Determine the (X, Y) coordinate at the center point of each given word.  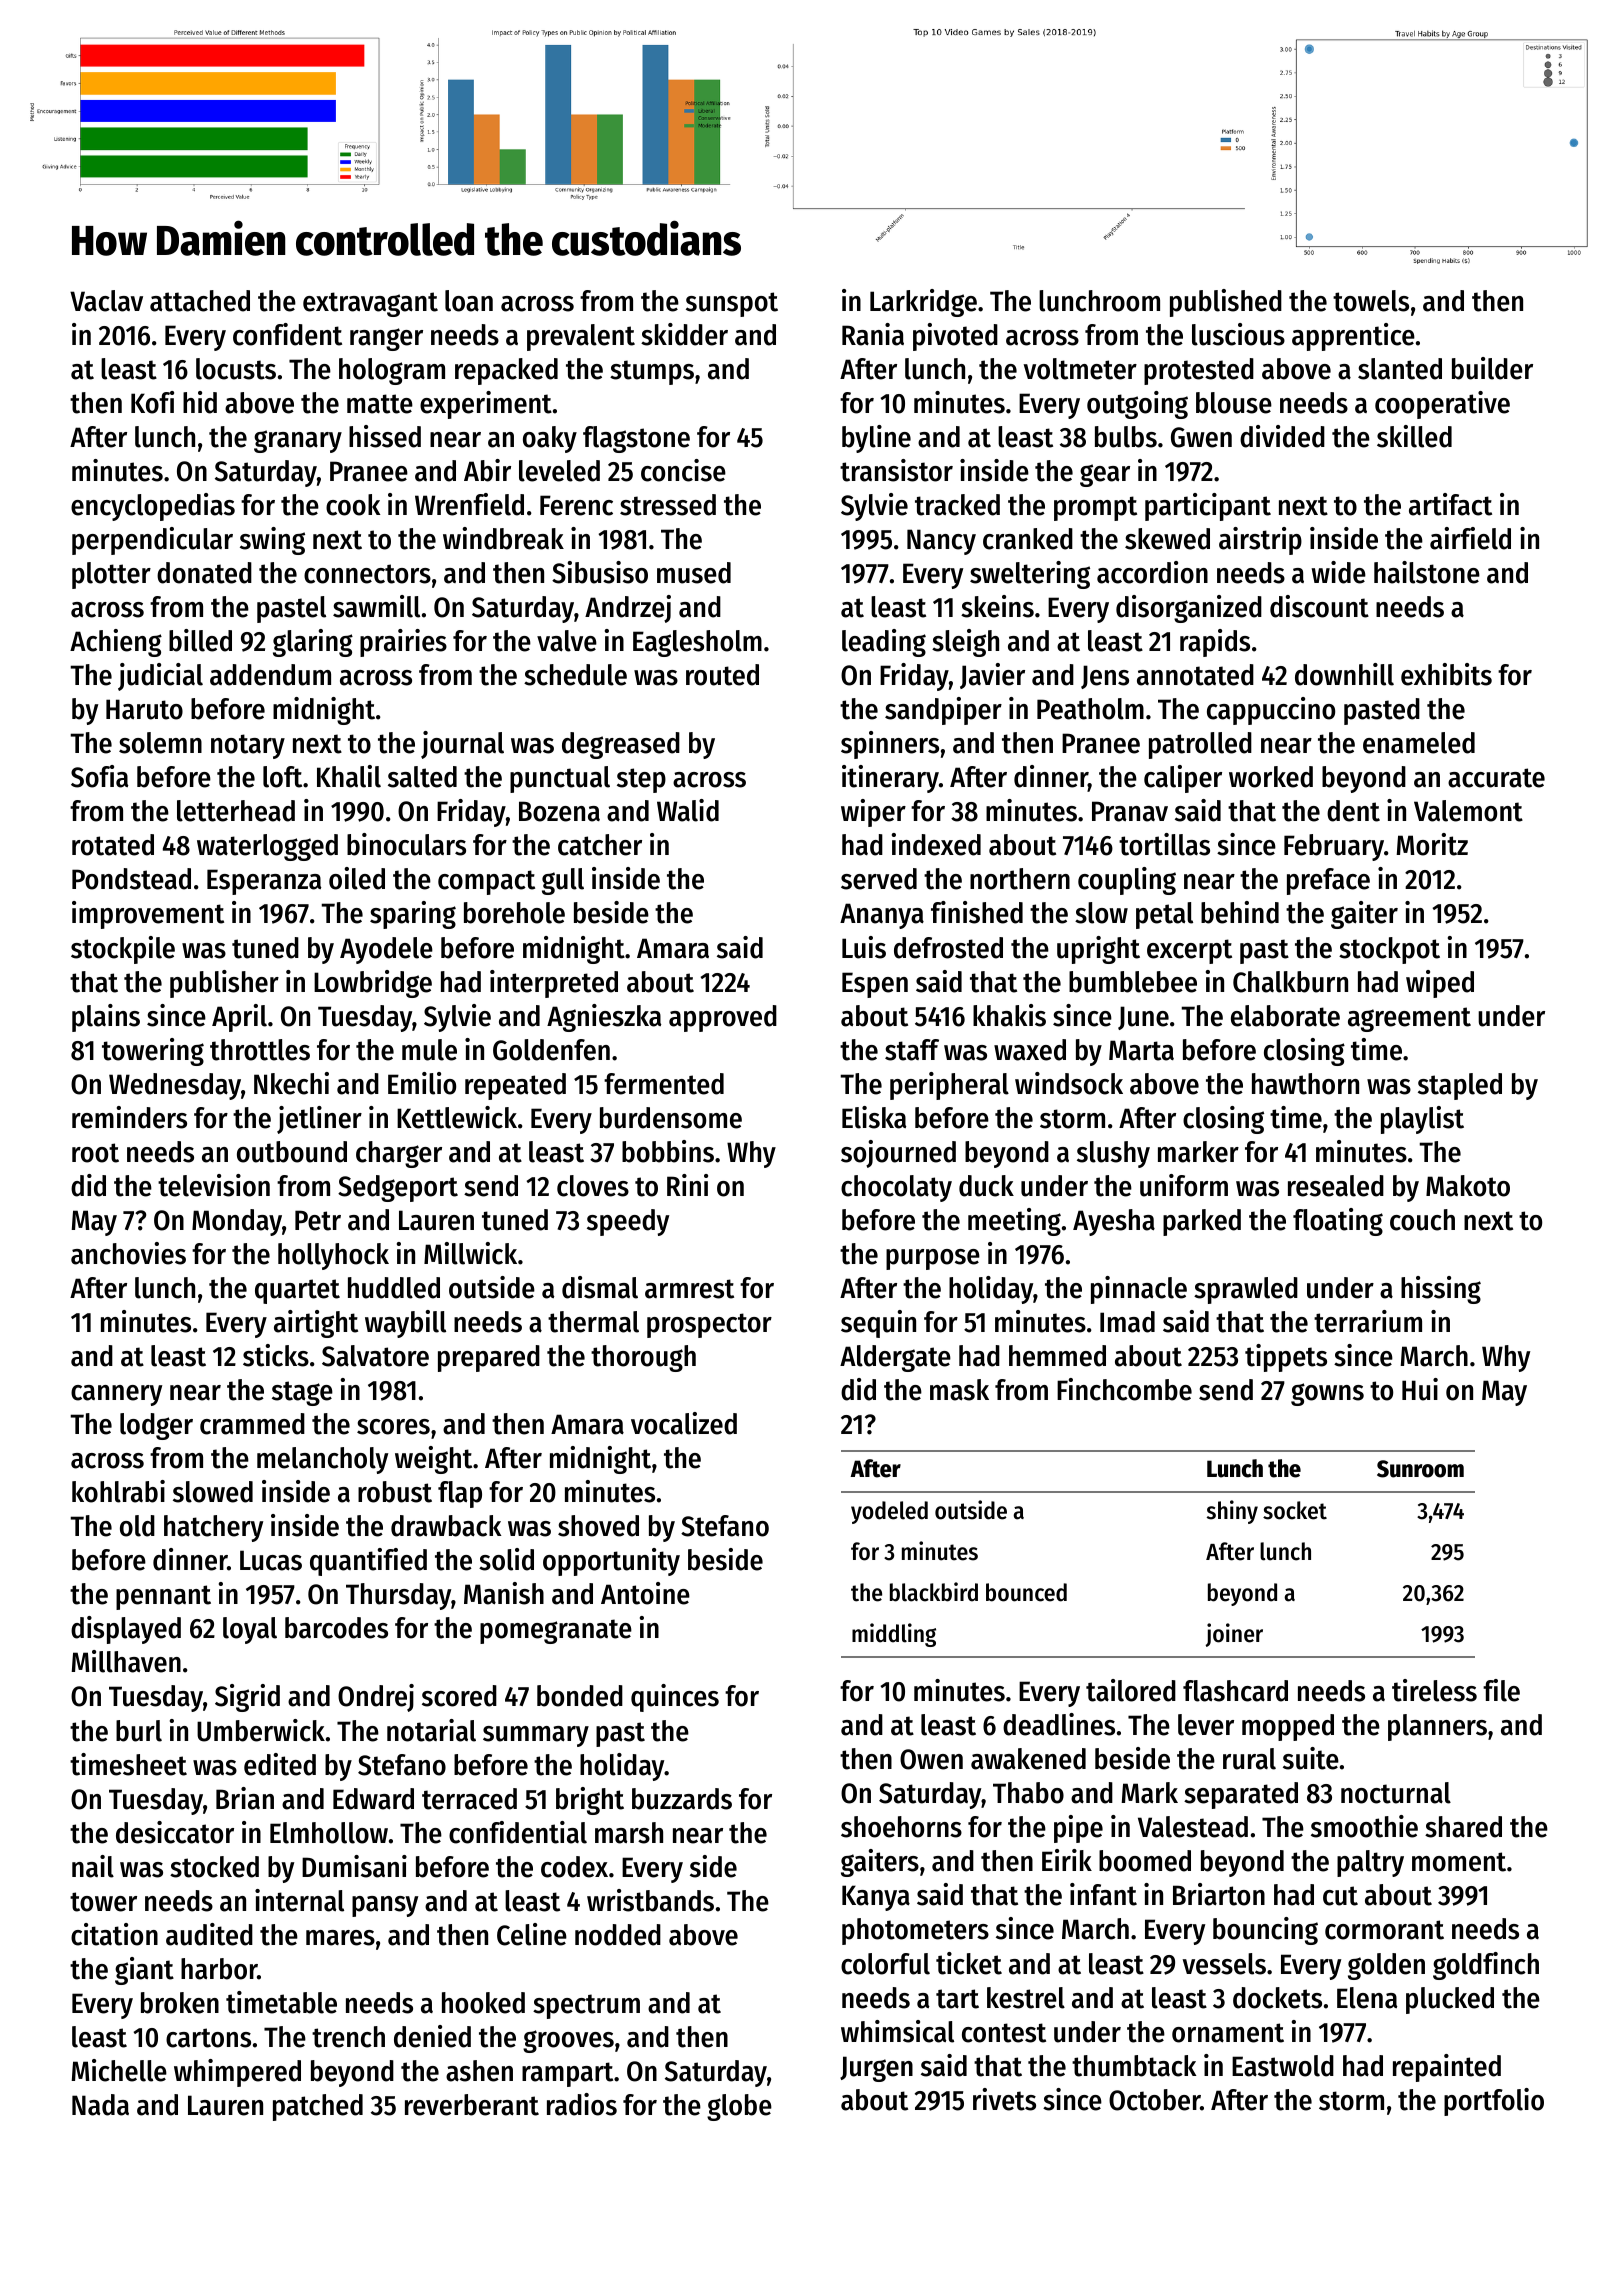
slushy (1113, 1154)
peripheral (949, 1086)
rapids (1215, 643)
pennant (163, 1597)
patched (318, 2107)
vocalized (684, 1423)
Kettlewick (457, 1117)
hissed (385, 436)
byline (876, 439)
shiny (1232, 1512)
